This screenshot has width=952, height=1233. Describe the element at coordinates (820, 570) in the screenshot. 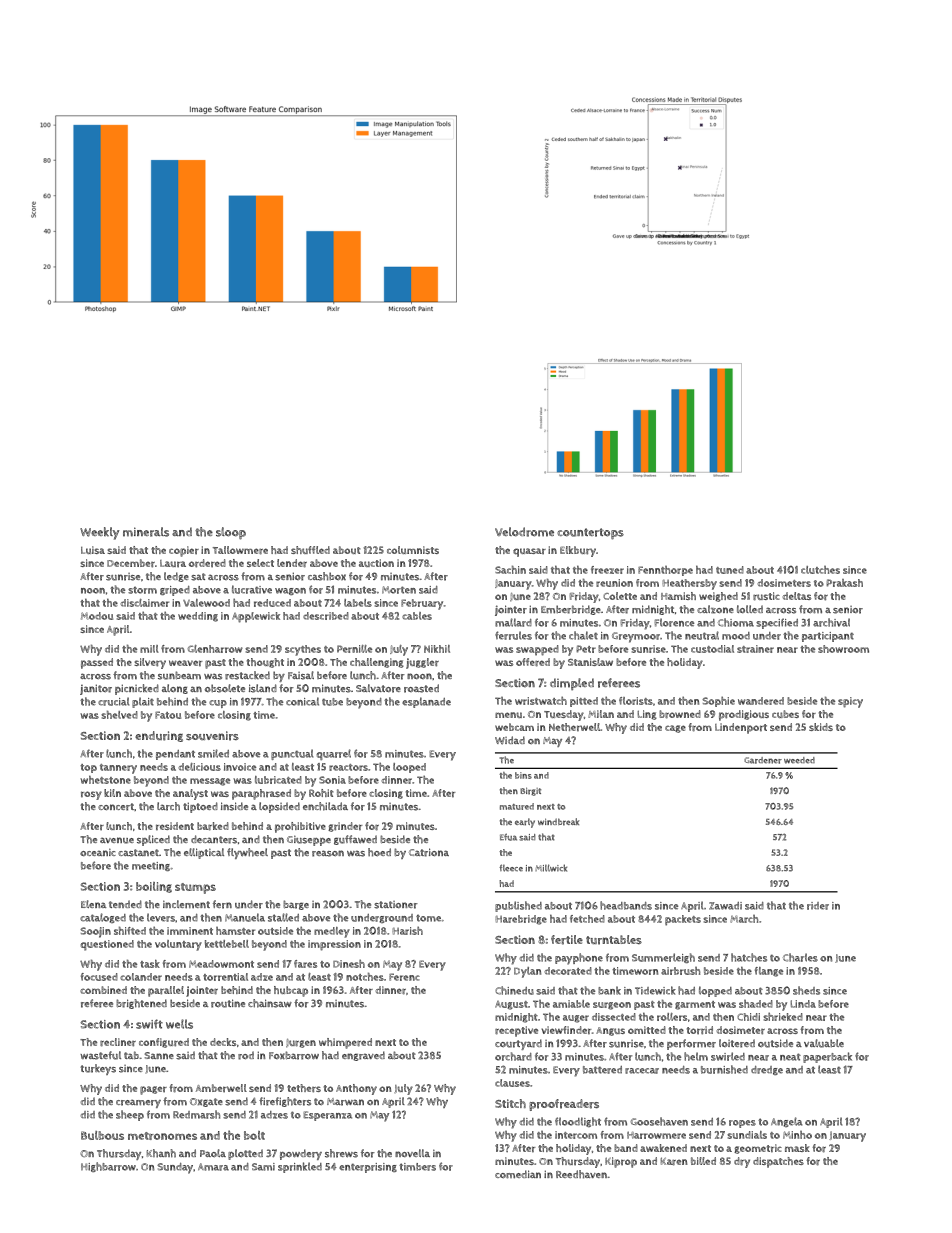

I see `clutches` at that location.
